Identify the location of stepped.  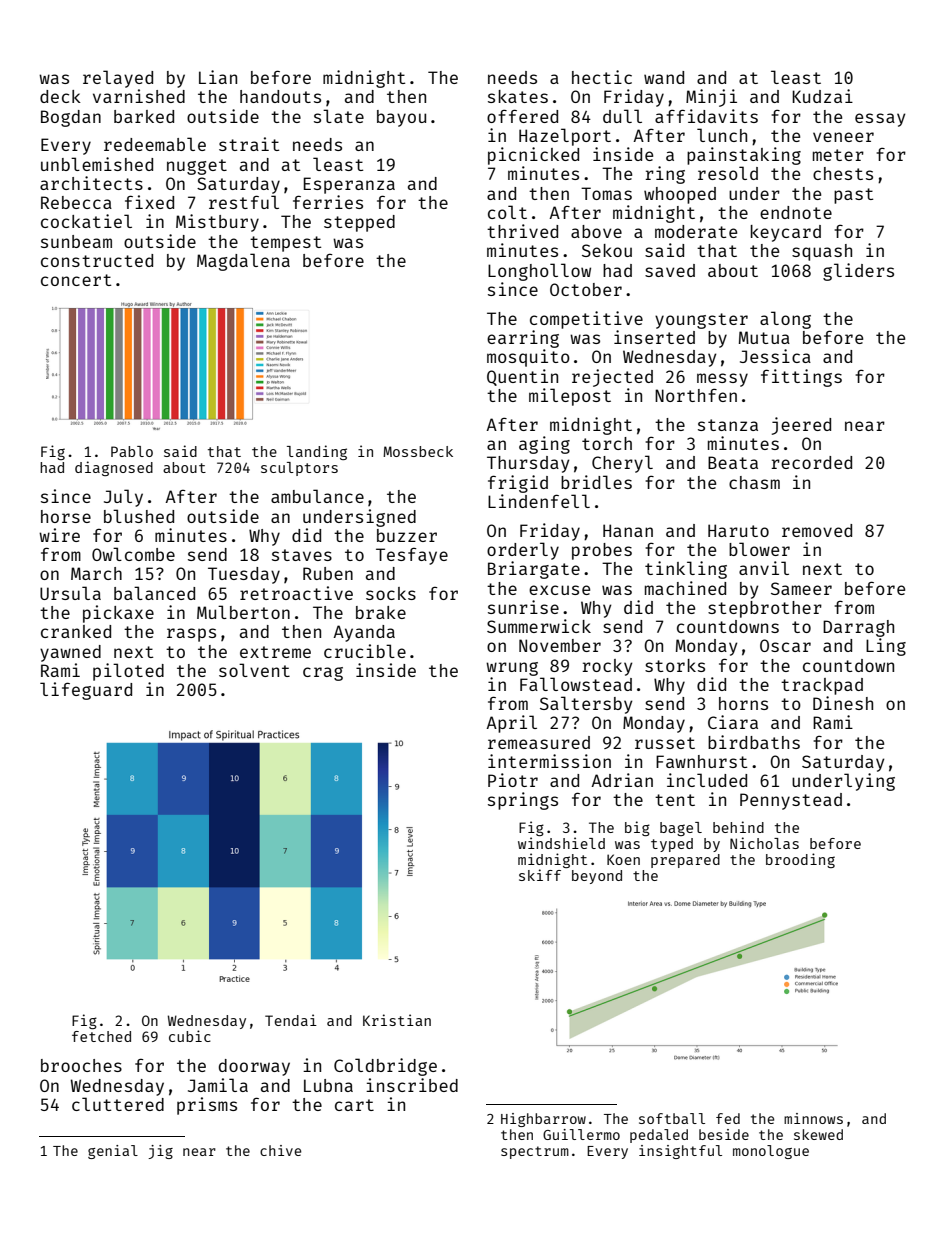
(359, 223).
